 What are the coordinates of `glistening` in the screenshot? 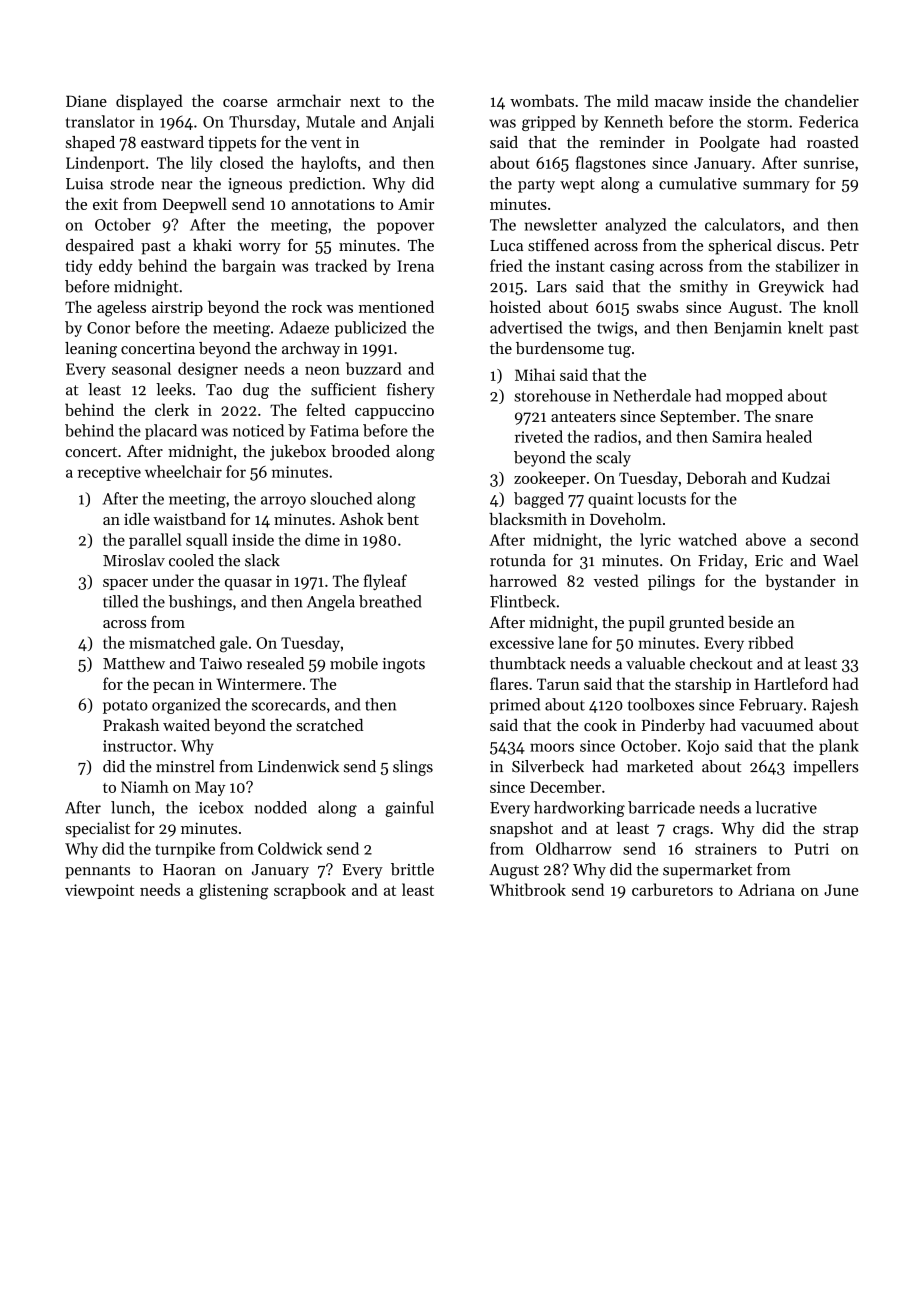 It's located at (233, 891).
